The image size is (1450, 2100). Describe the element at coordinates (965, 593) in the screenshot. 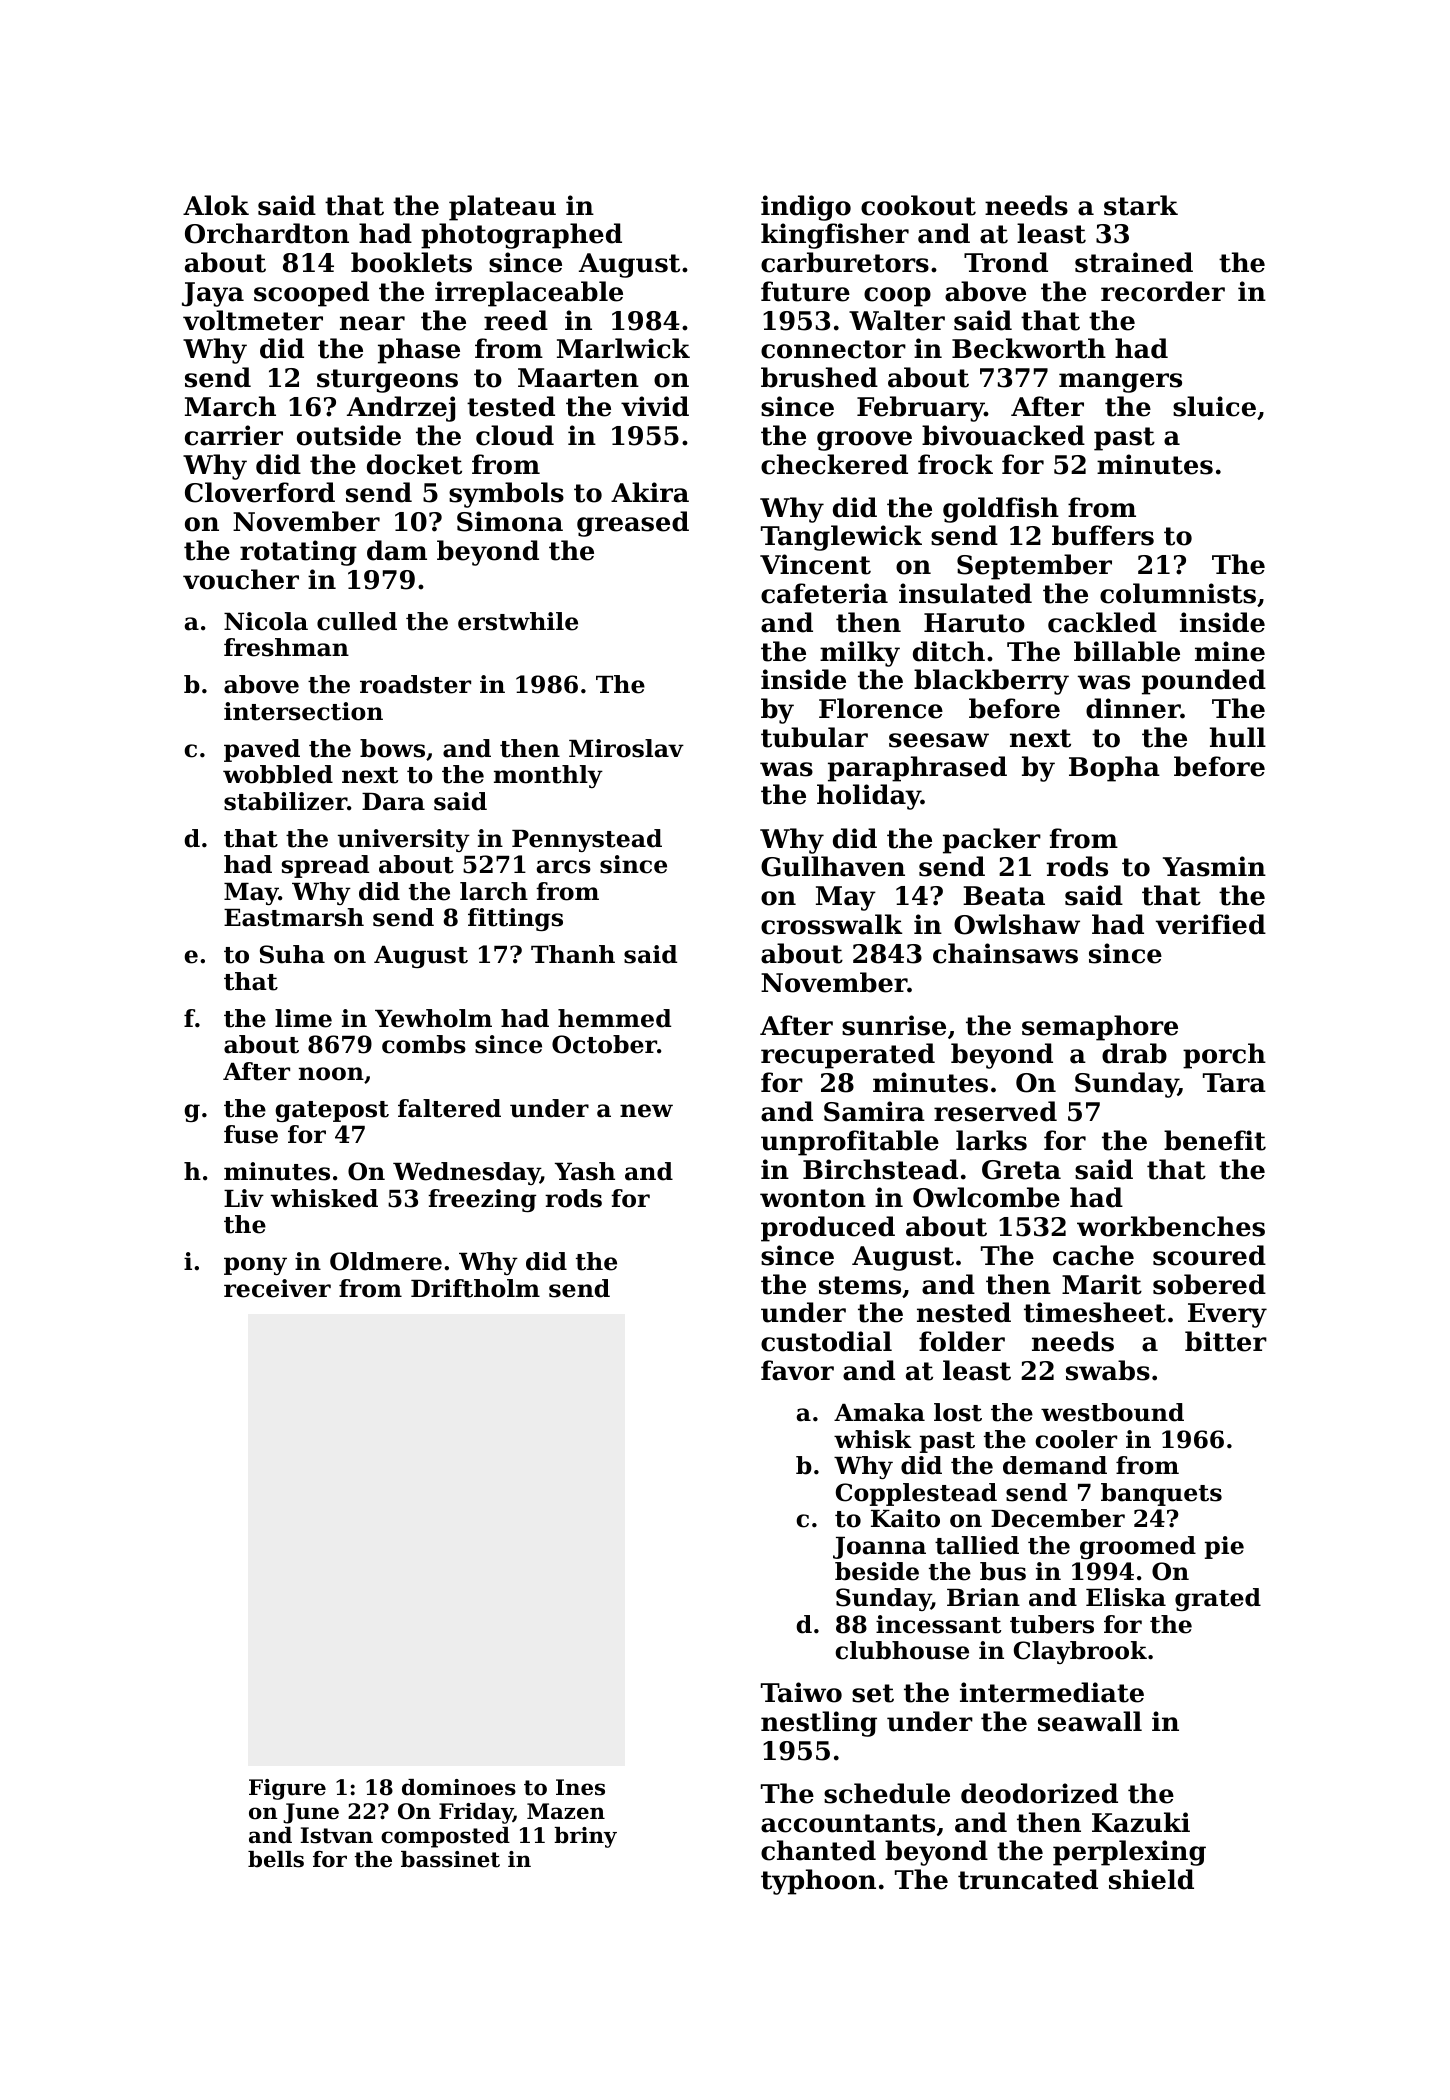

I see `insulated` at that location.
